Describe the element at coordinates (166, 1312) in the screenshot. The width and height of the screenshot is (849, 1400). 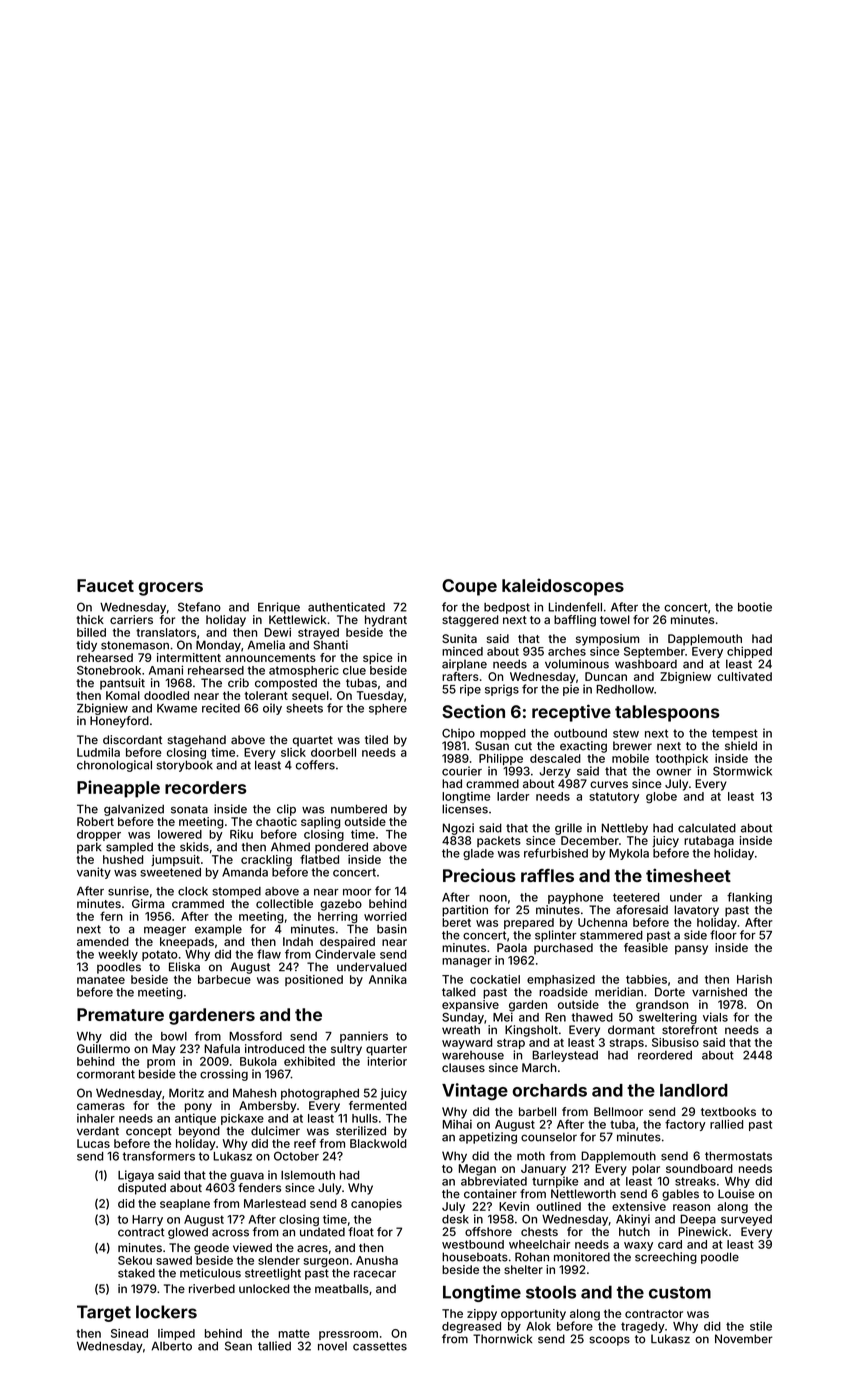
I see `lockers` at that location.
